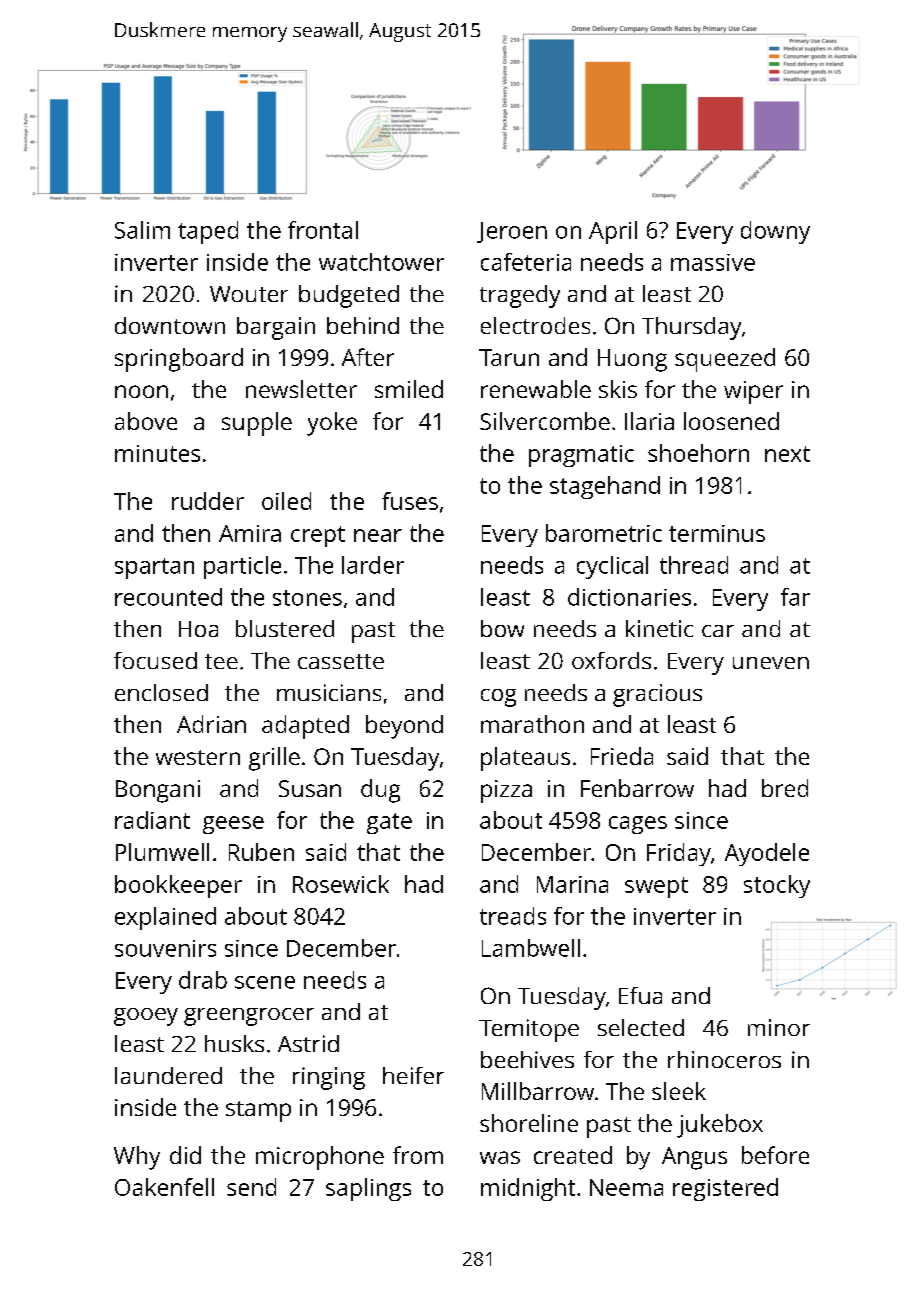  I want to click on microphone, so click(320, 1158).
